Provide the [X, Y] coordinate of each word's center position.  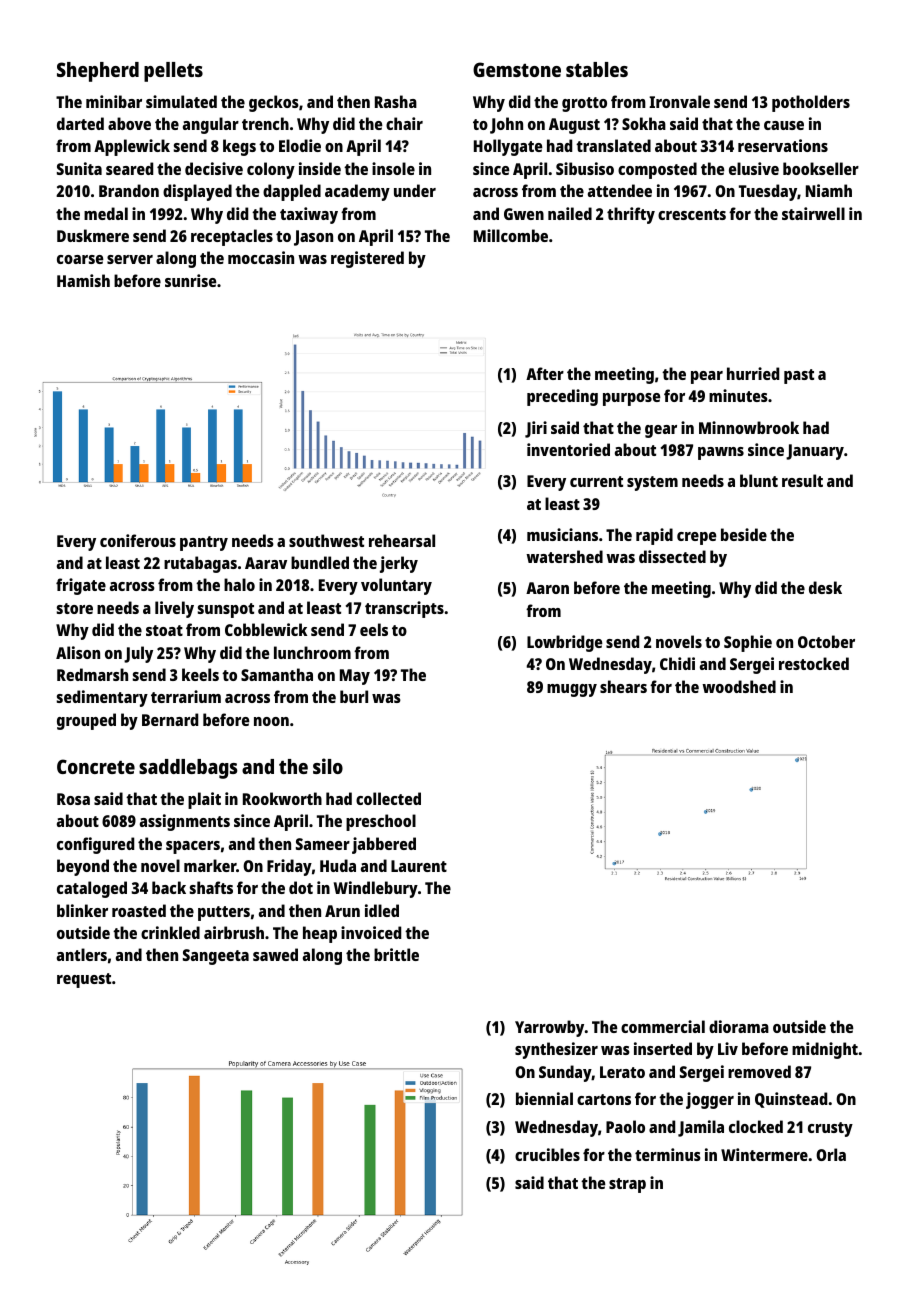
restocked [814, 663]
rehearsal [402, 540]
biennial [544, 1098]
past [799, 376]
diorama [739, 1026]
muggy [572, 690]
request [84, 980]
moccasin [261, 257]
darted [80, 123]
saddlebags [188, 769]
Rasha [396, 101]
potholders [811, 103]
